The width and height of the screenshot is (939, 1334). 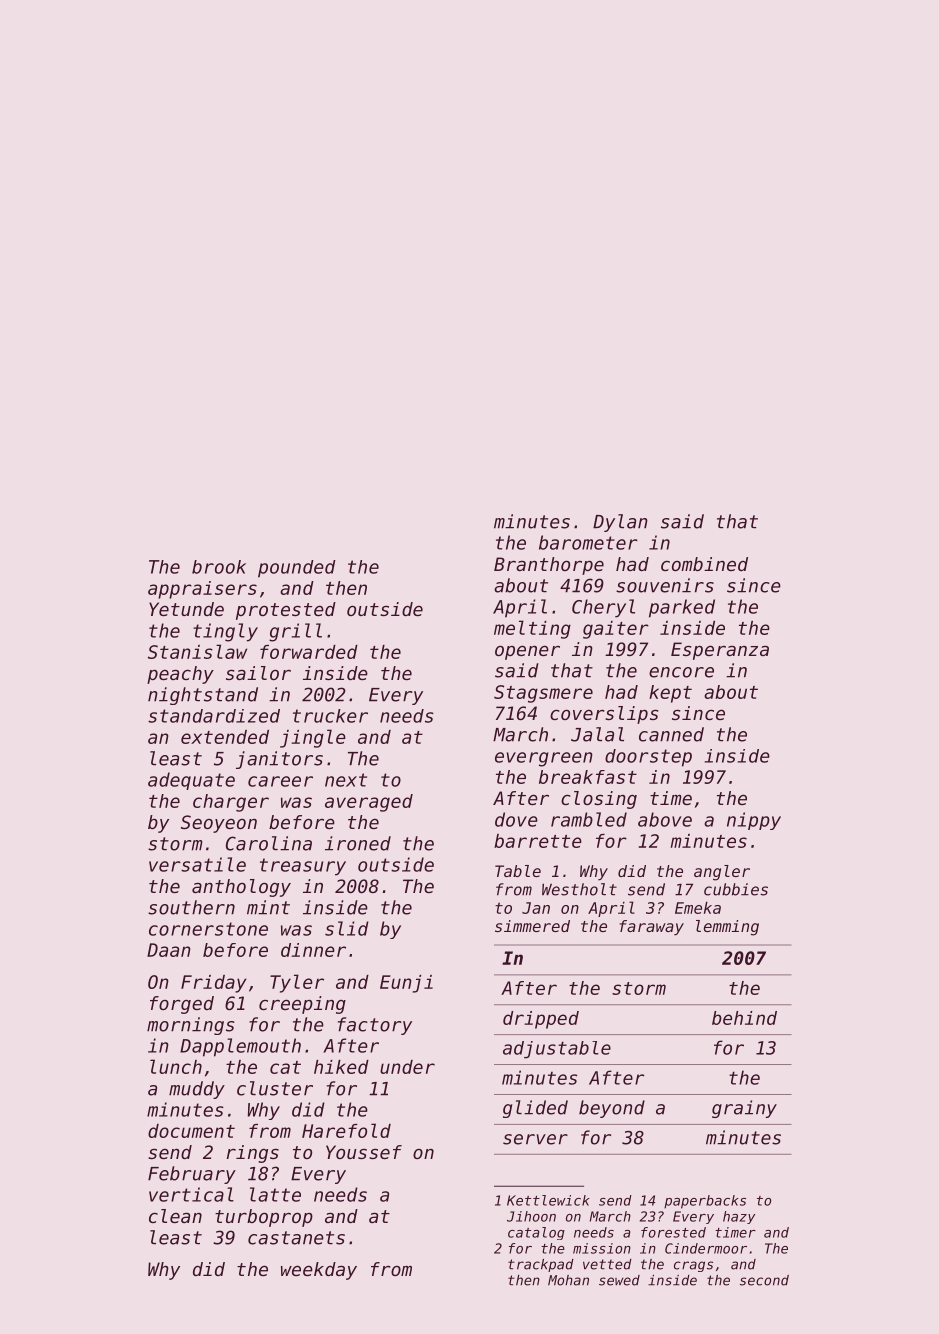 What do you see at coordinates (744, 1109) in the screenshot?
I see `grainy` at bounding box center [744, 1109].
